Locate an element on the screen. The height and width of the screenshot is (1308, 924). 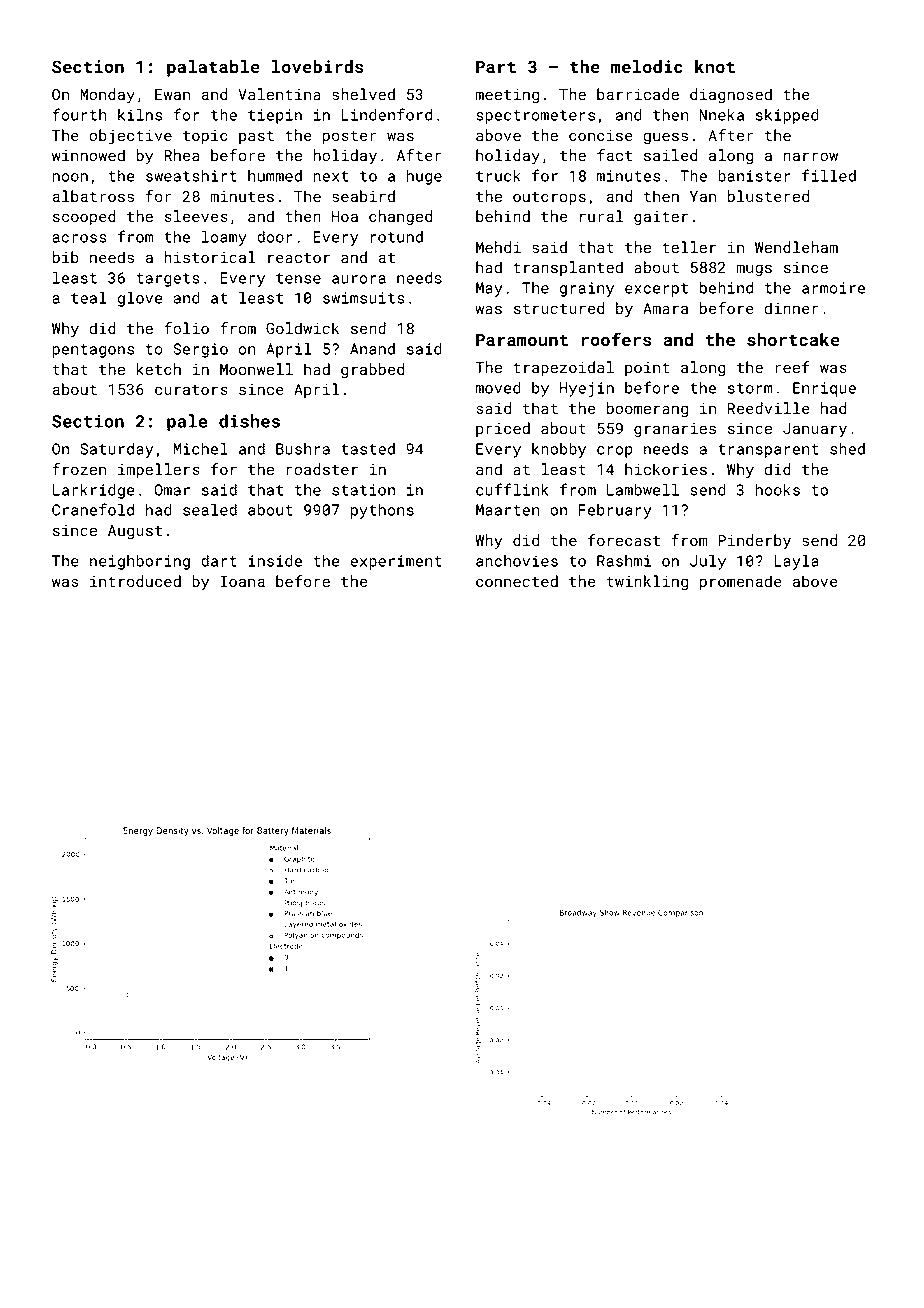
connected is located at coordinates (517, 581).
